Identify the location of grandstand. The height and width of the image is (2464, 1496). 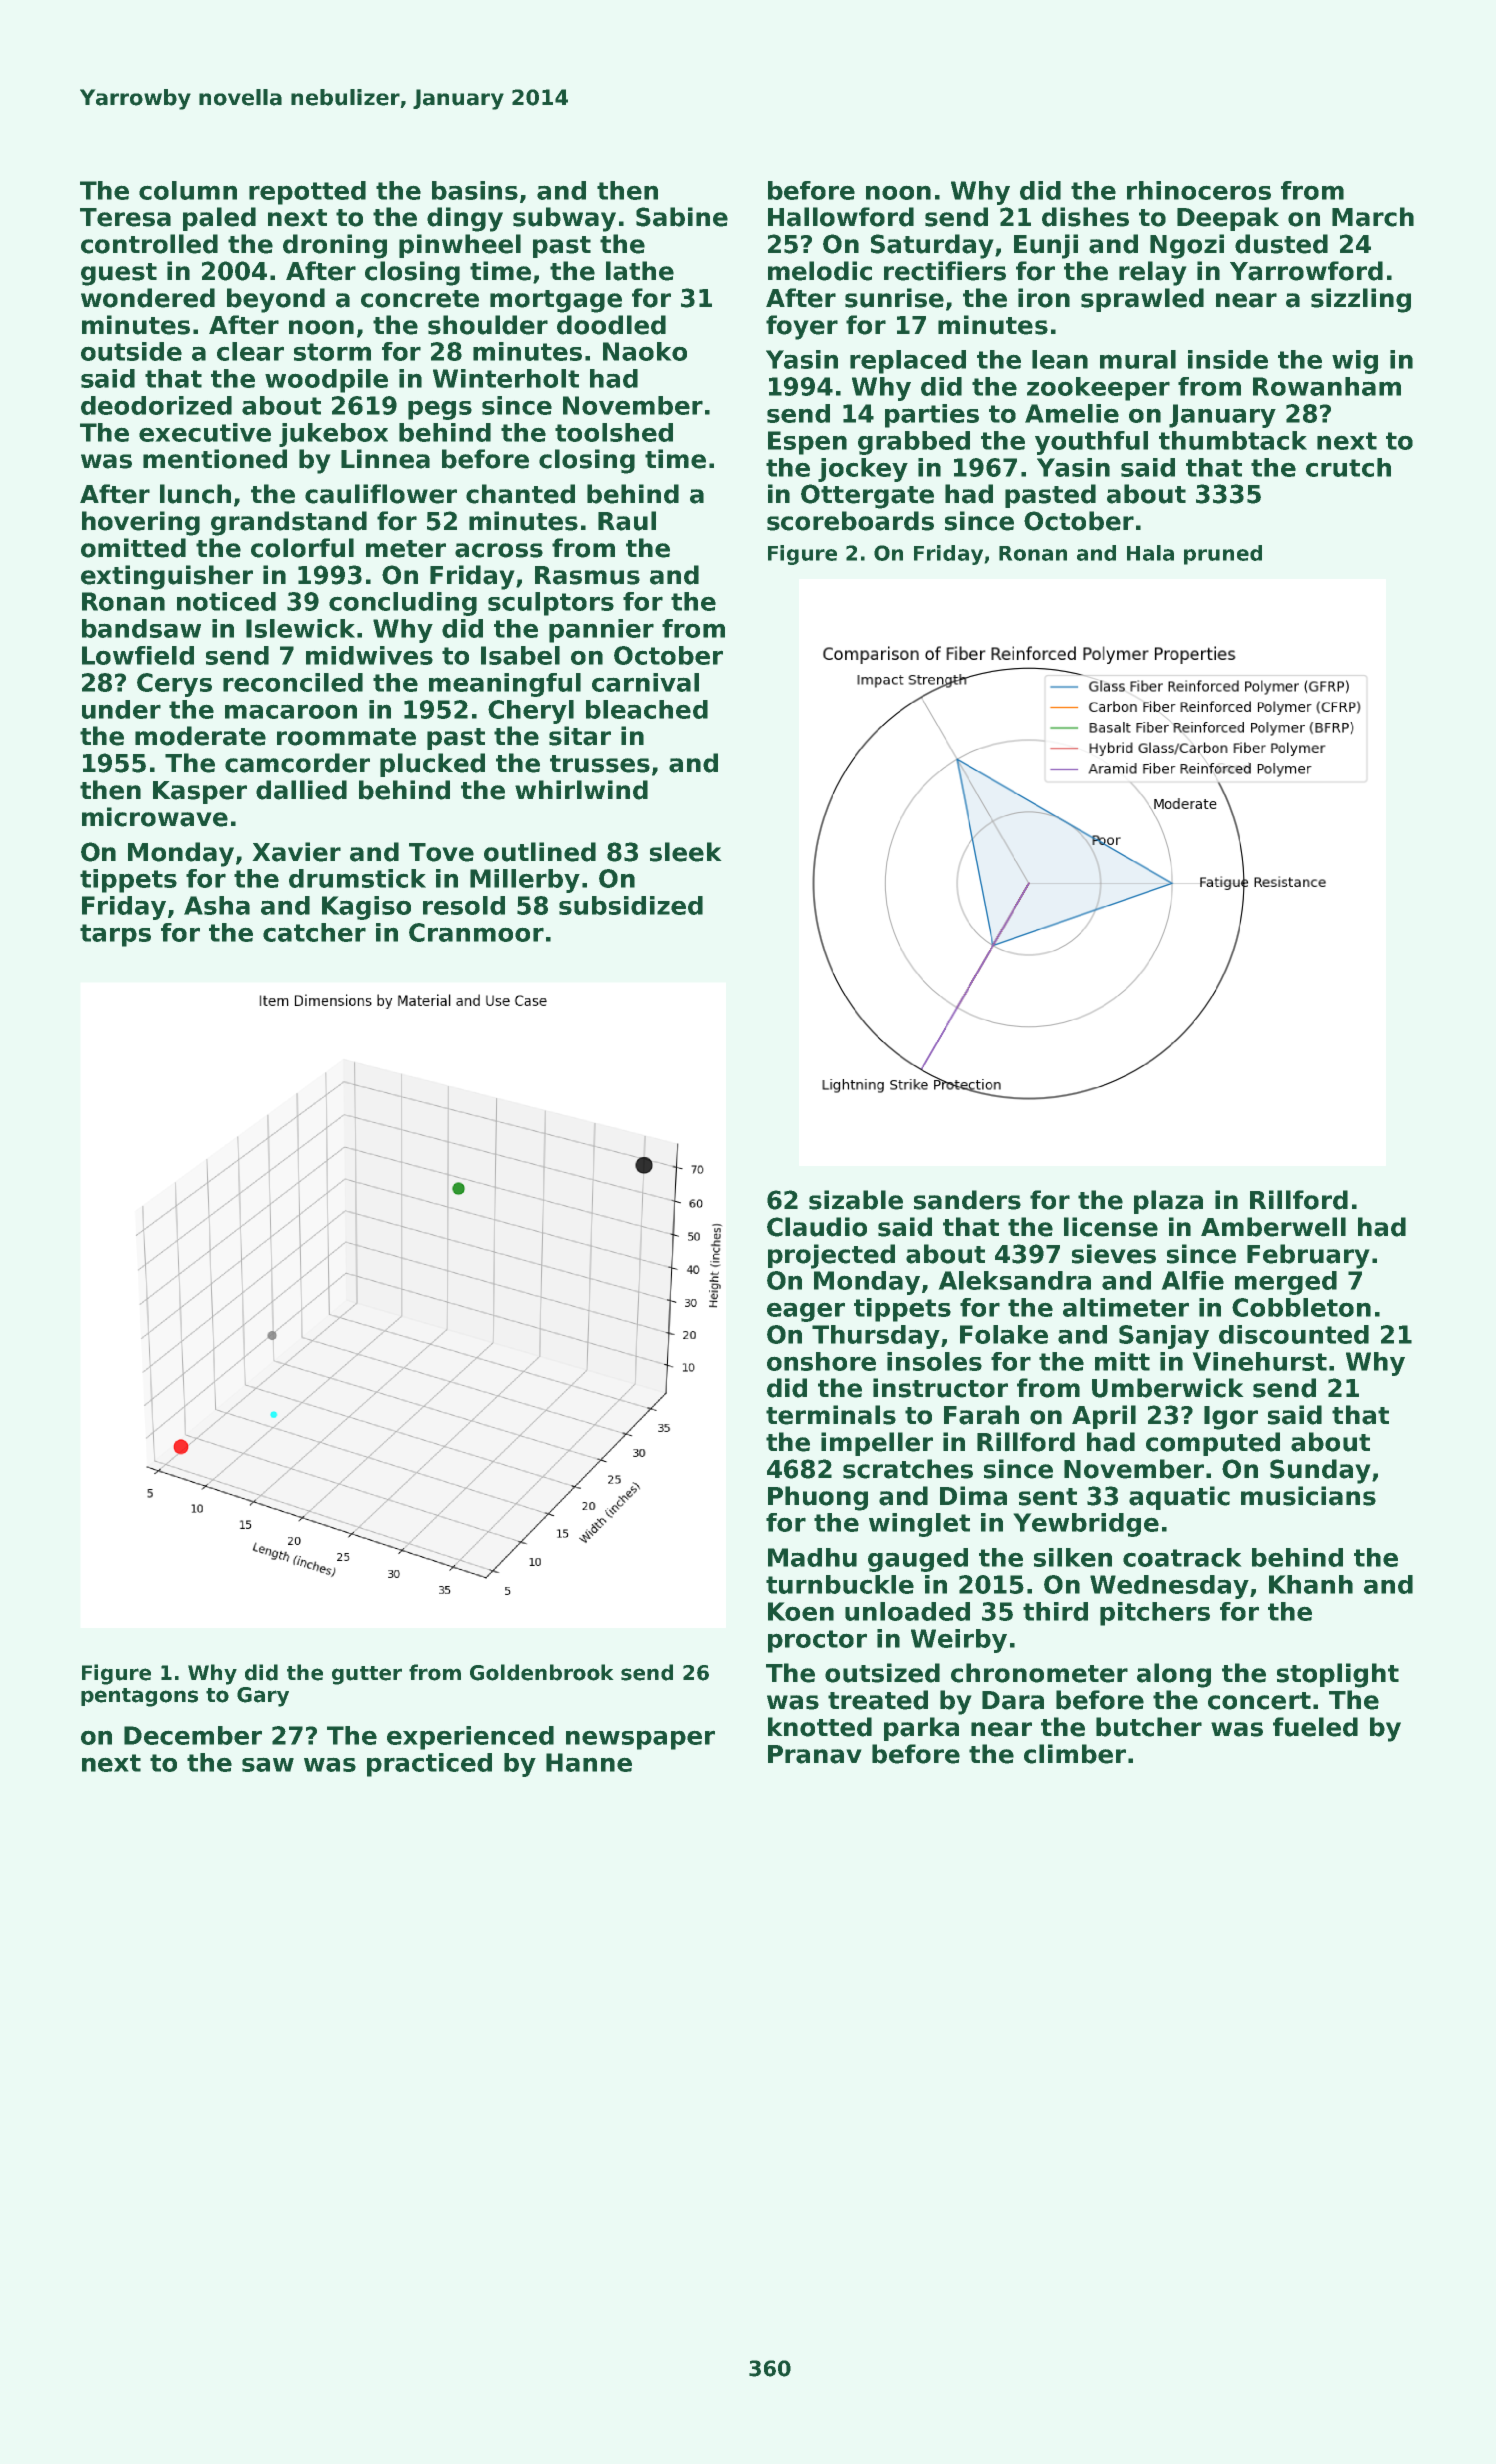
(289, 523).
